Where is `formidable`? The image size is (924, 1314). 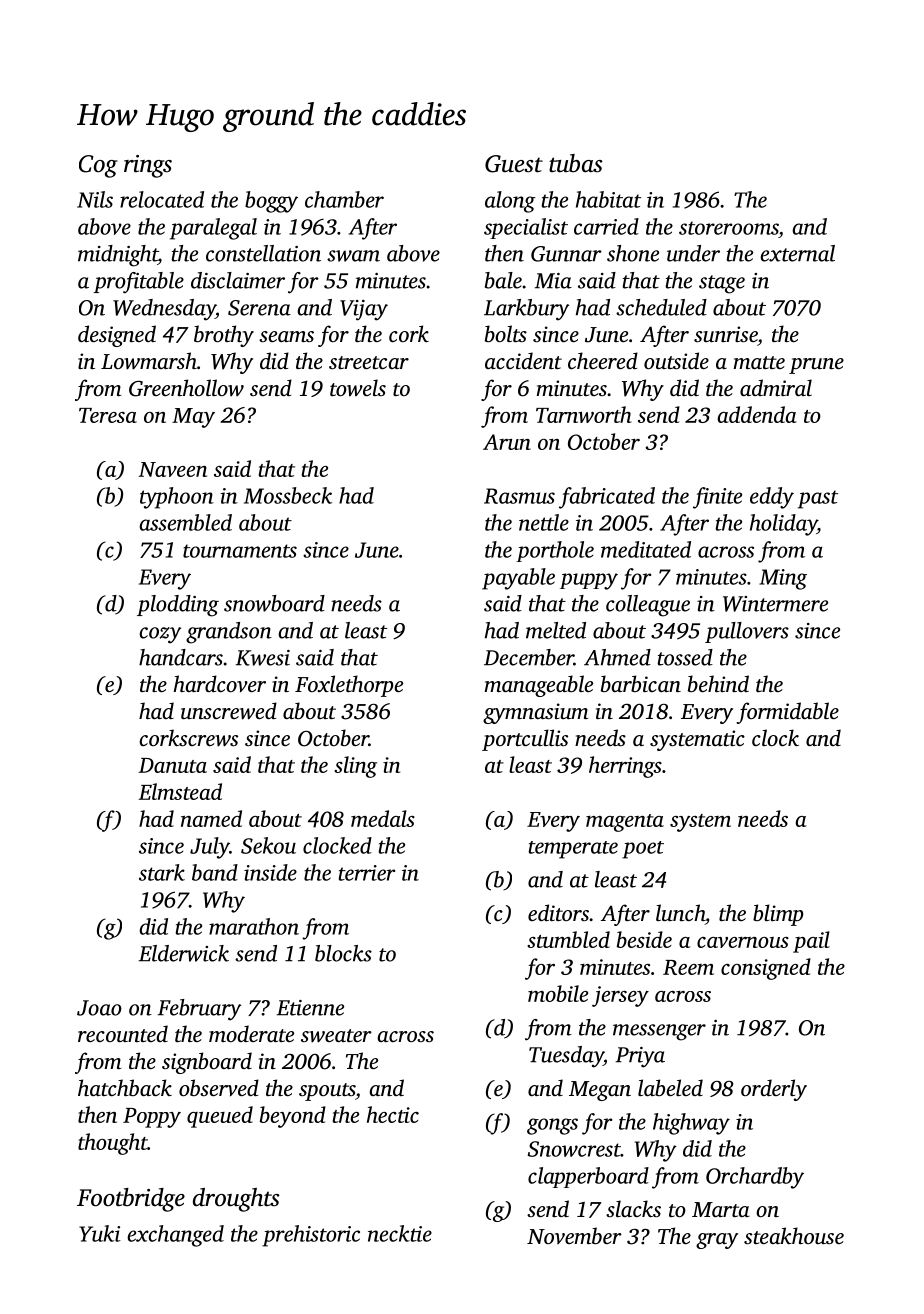 formidable is located at coordinates (788, 713).
